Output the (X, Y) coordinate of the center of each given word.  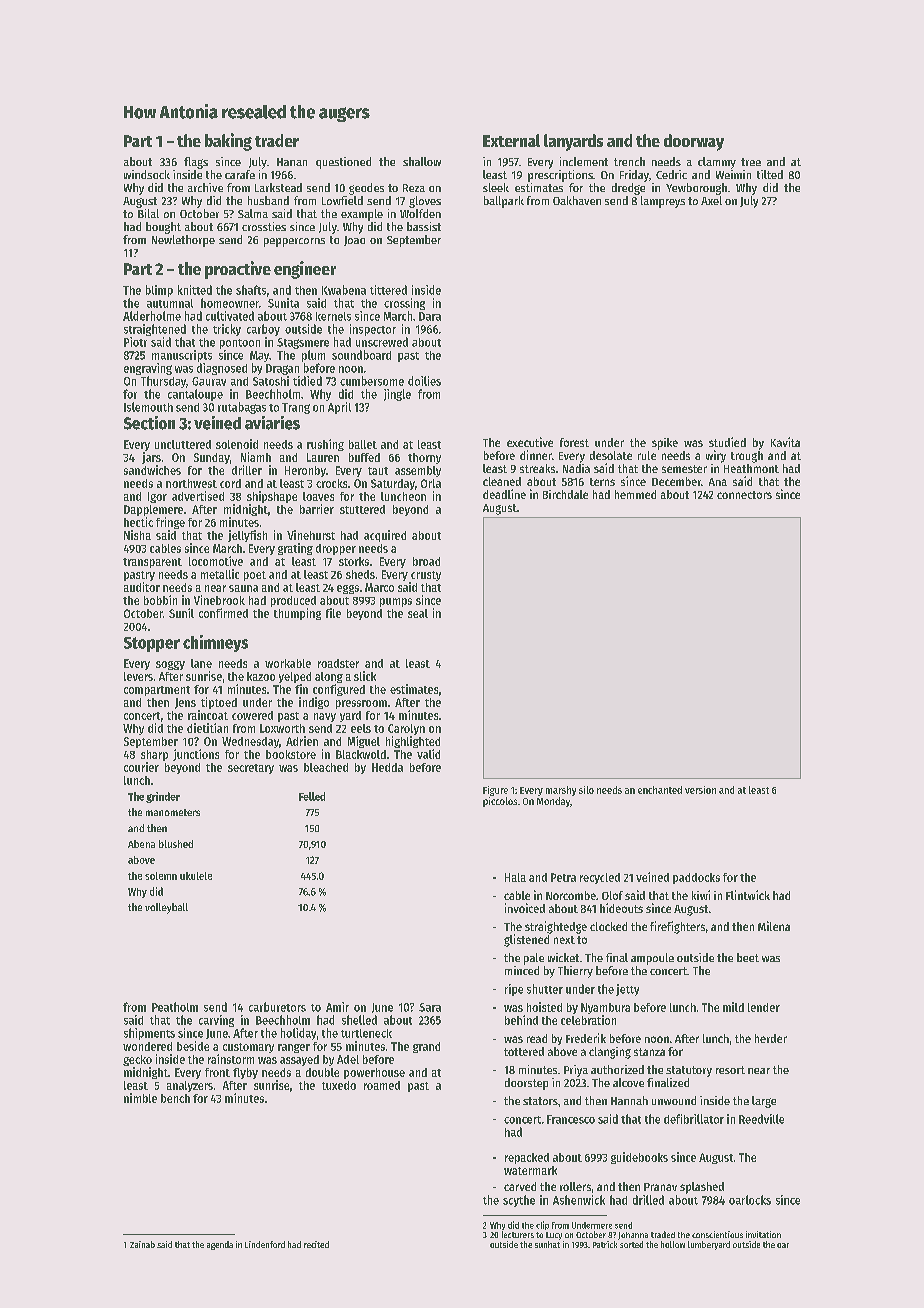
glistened (526, 940)
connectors (744, 495)
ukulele (196, 876)
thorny (424, 458)
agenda (220, 1245)
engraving (148, 369)
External (511, 140)
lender (764, 1007)
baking (228, 142)
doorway (694, 142)
